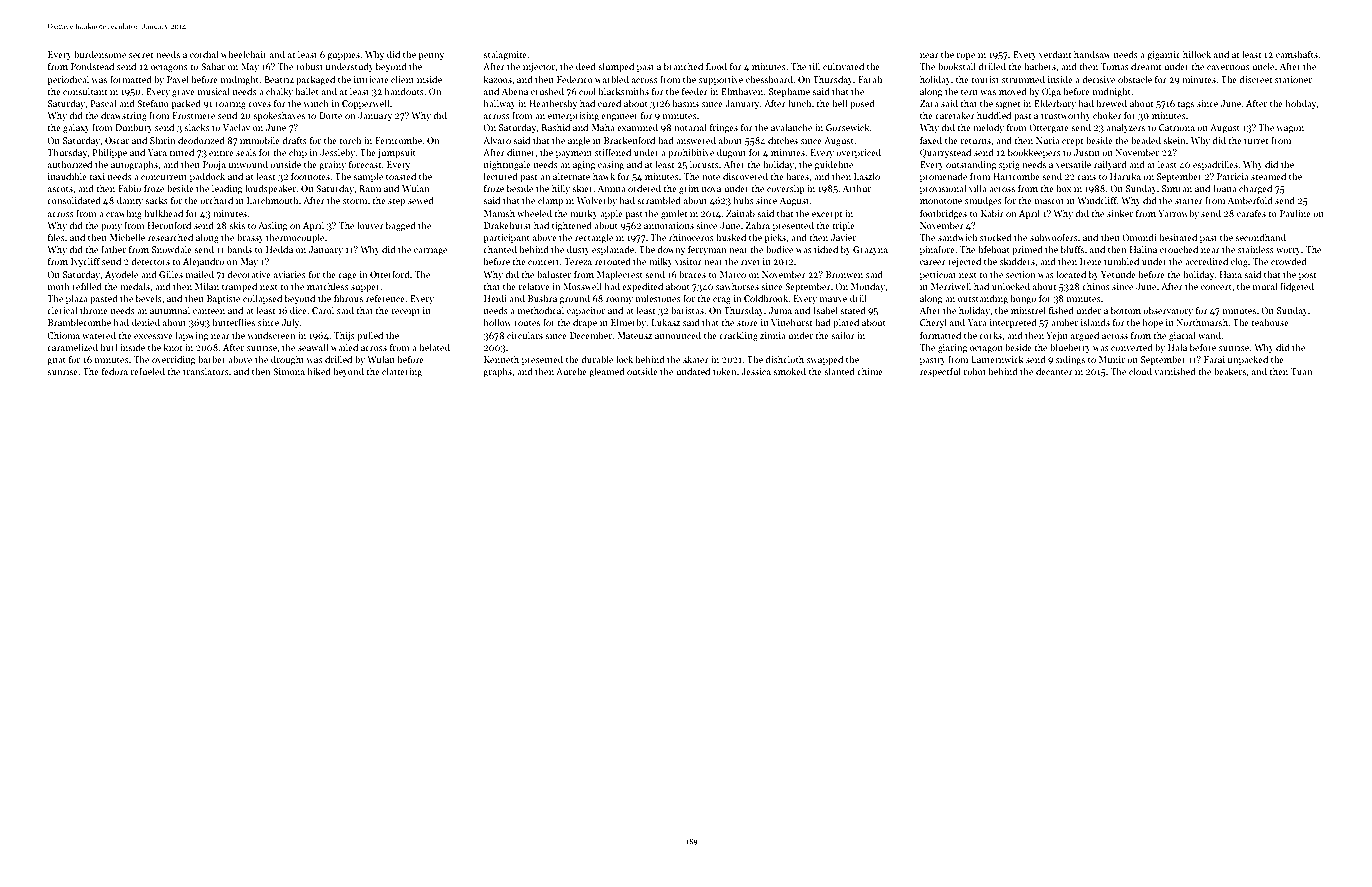  I want to click on fished, so click(1061, 310).
